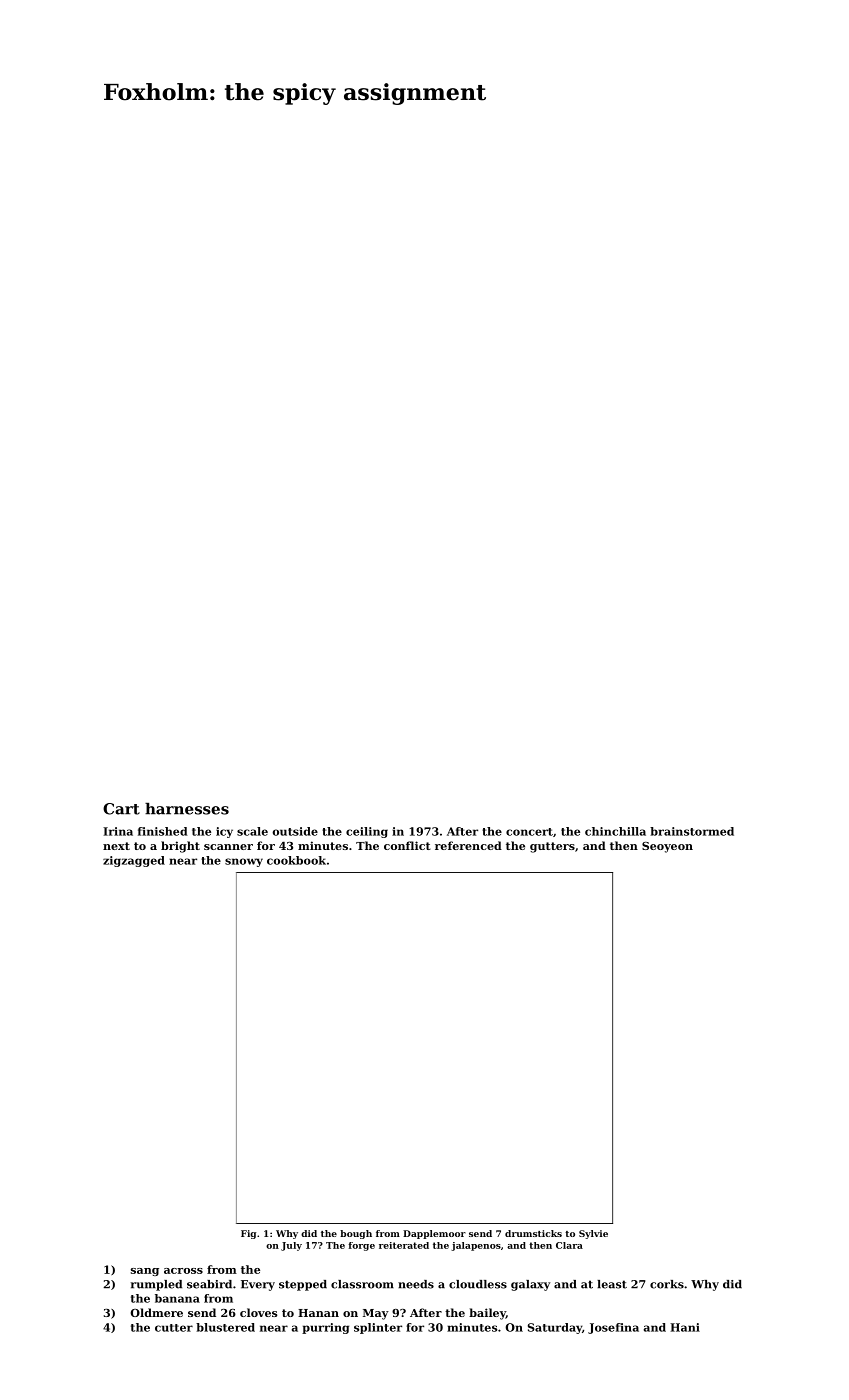 The width and height of the page is (849, 1400). Describe the element at coordinates (356, 1234) in the page. I see `bough` at that location.
